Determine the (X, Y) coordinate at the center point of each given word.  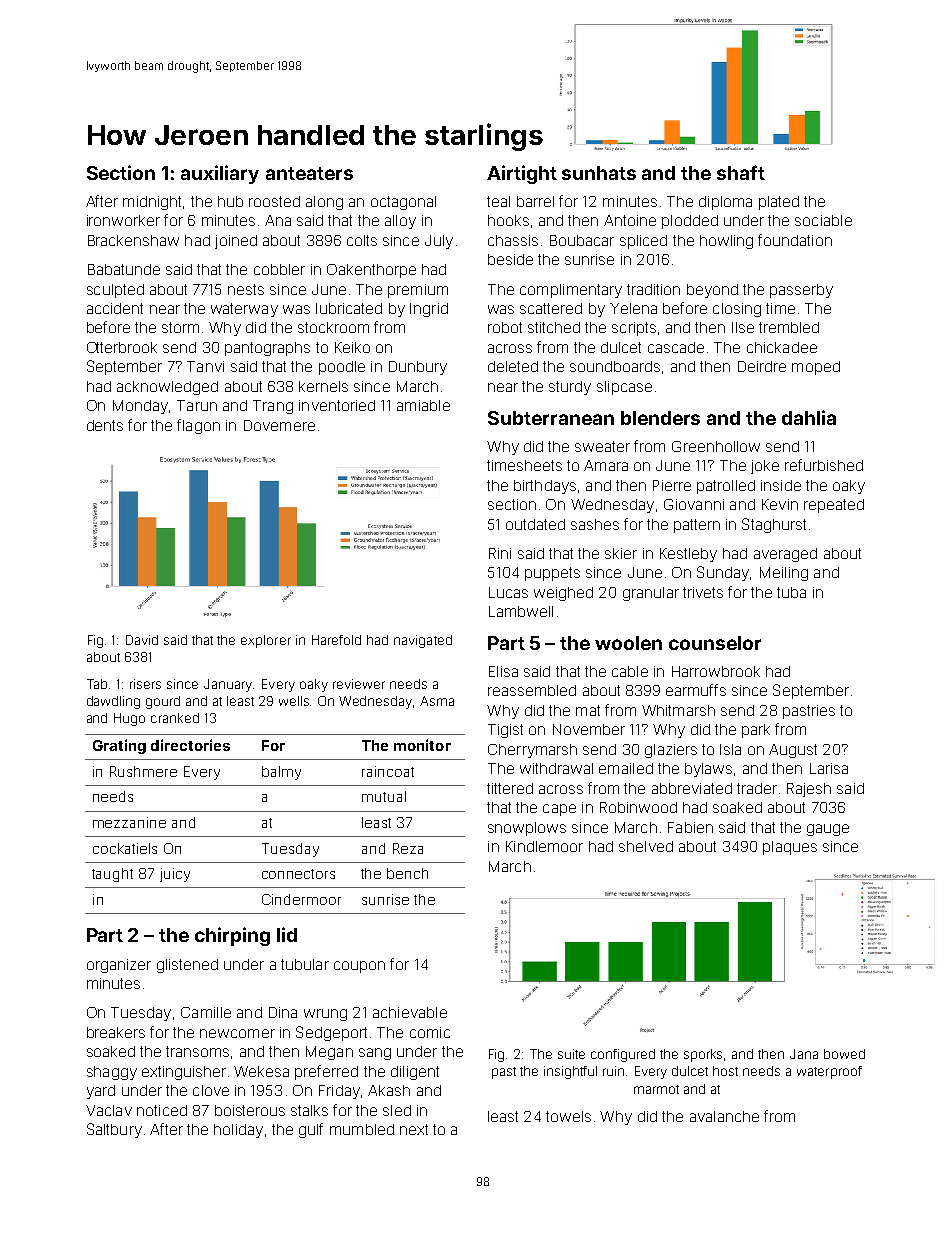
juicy (175, 875)
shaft (741, 172)
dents (105, 425)
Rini (500, 553)
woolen (628, 643)
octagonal (403, 203)
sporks (703, 1055)
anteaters (309, 173)
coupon (359, 967)
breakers (116, 1032)
